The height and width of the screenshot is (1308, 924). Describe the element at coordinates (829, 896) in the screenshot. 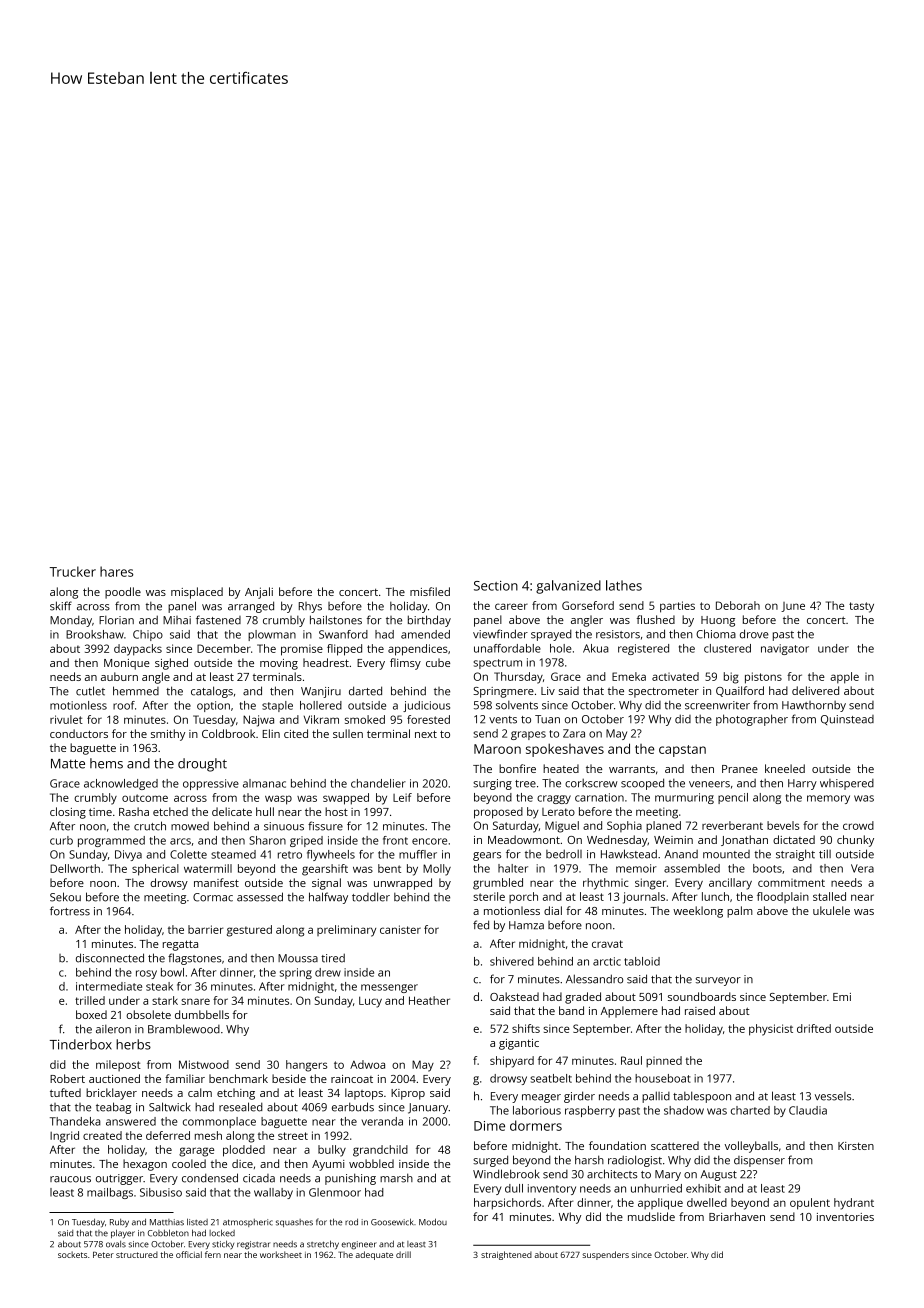

I see `stalled` at that location.
